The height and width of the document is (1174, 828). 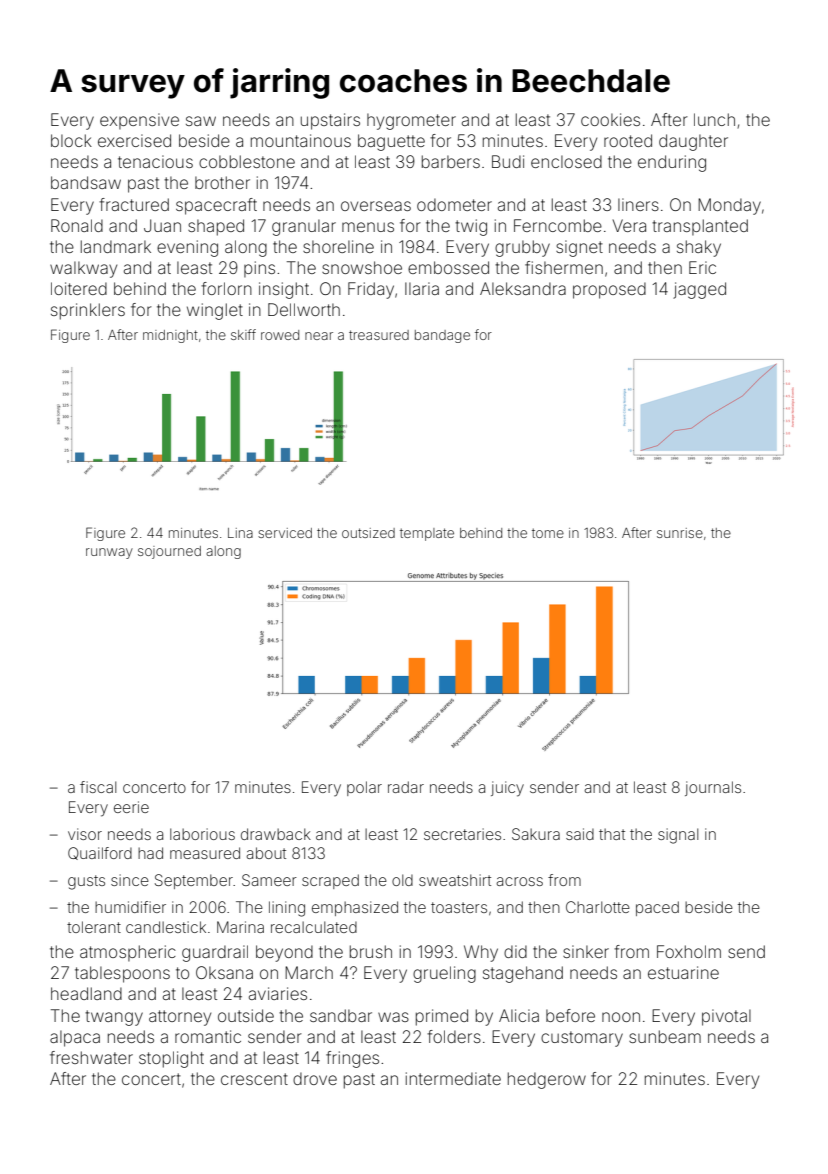 I want to click on runway, so click(x=109, y=553).
